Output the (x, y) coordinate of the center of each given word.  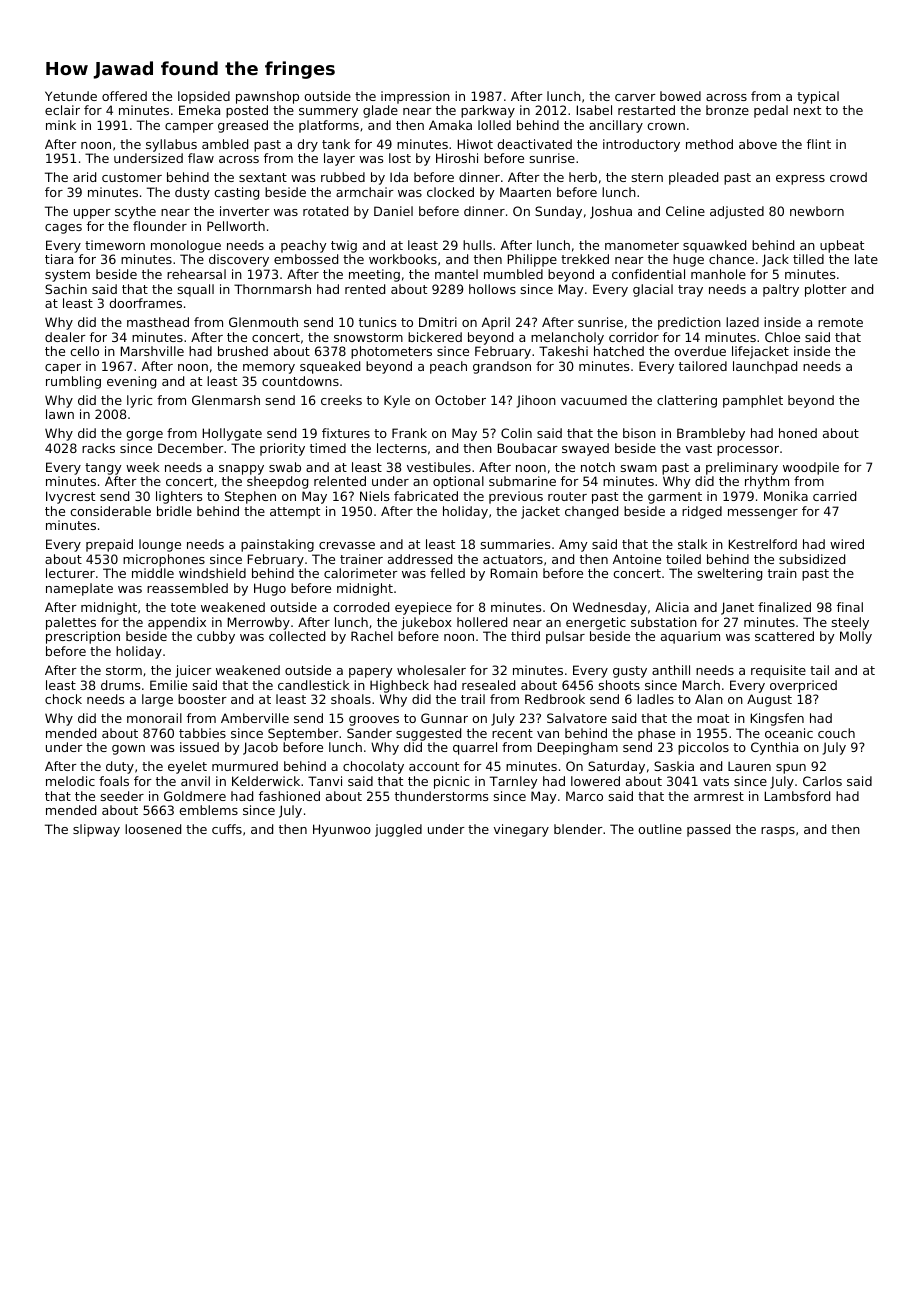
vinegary (521, 830)
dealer (65, 337)
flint (819, 144)
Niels (374, 496)
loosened (153, 829)
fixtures (346, 433)
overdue (700, 351)
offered (124, 96)
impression (415, 97)
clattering (687, 401)
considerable (110, 511)
